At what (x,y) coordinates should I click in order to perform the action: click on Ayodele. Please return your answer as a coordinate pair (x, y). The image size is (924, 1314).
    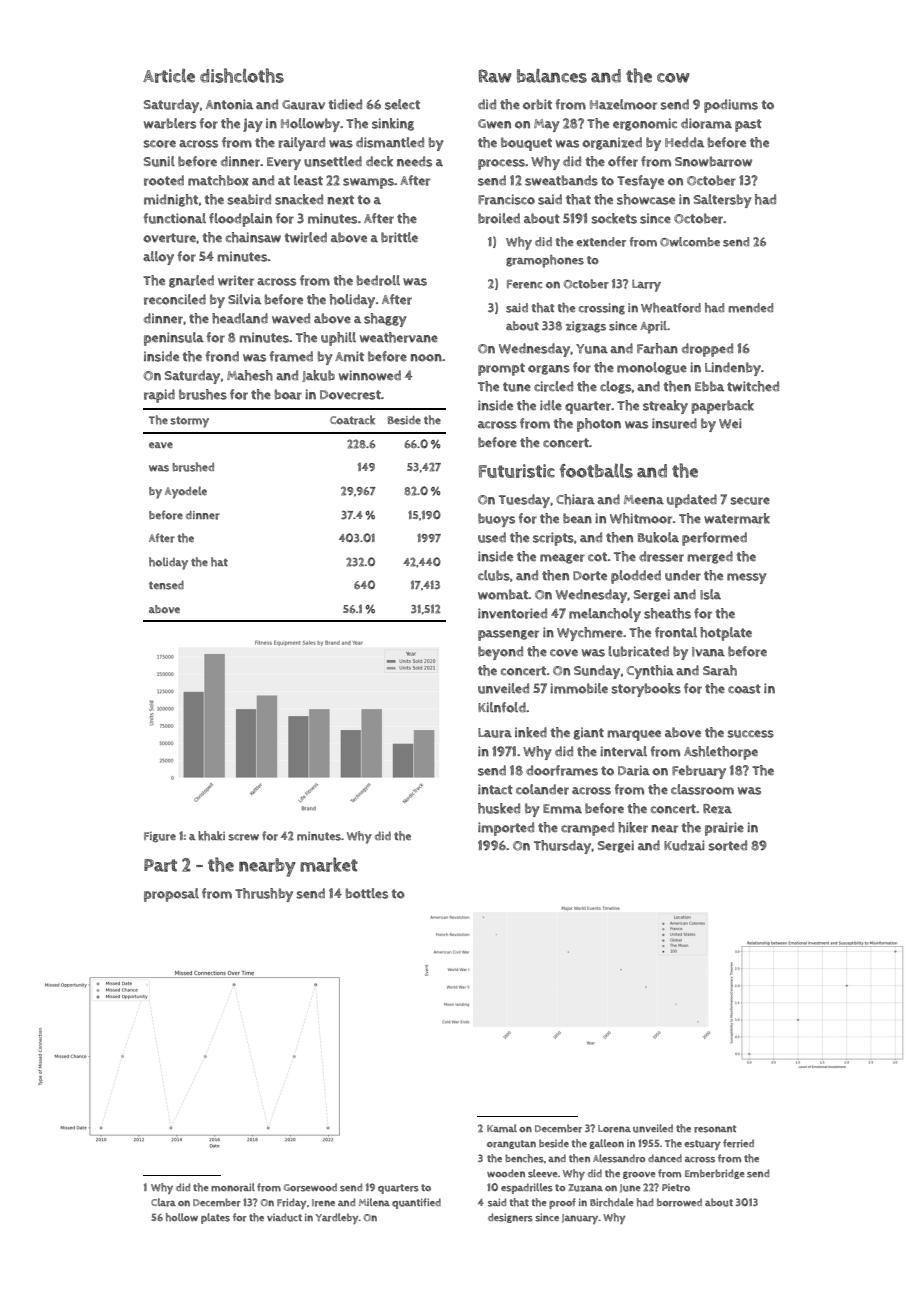
    Looking at the image, I should click on (186, 492).
